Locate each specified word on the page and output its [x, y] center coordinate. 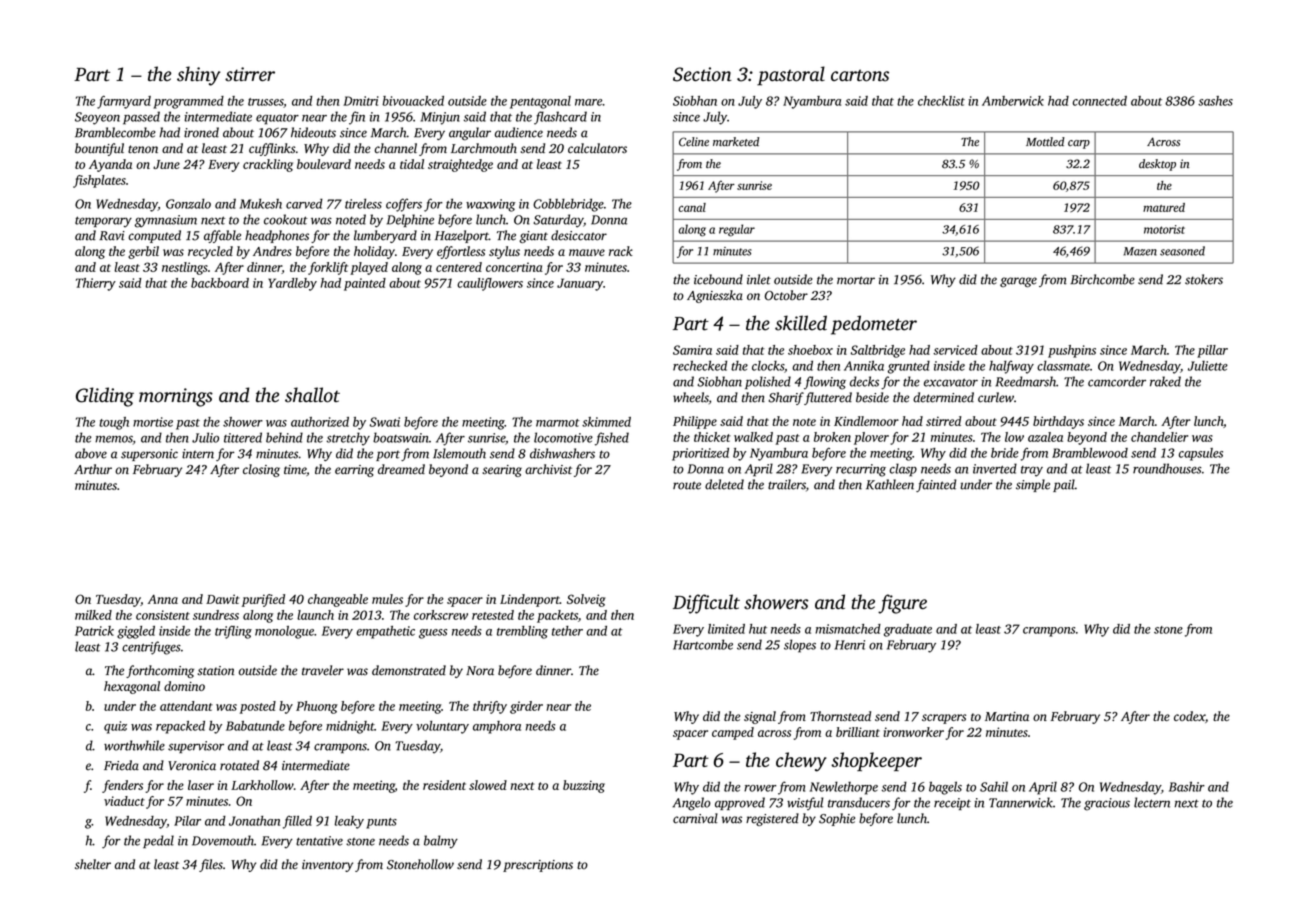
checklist [941, 101]
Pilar [187, 821]
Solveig [586, 600]
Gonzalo [188, 203]
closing [261, 470]
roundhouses [1167, 468]
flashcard [560, 118]
